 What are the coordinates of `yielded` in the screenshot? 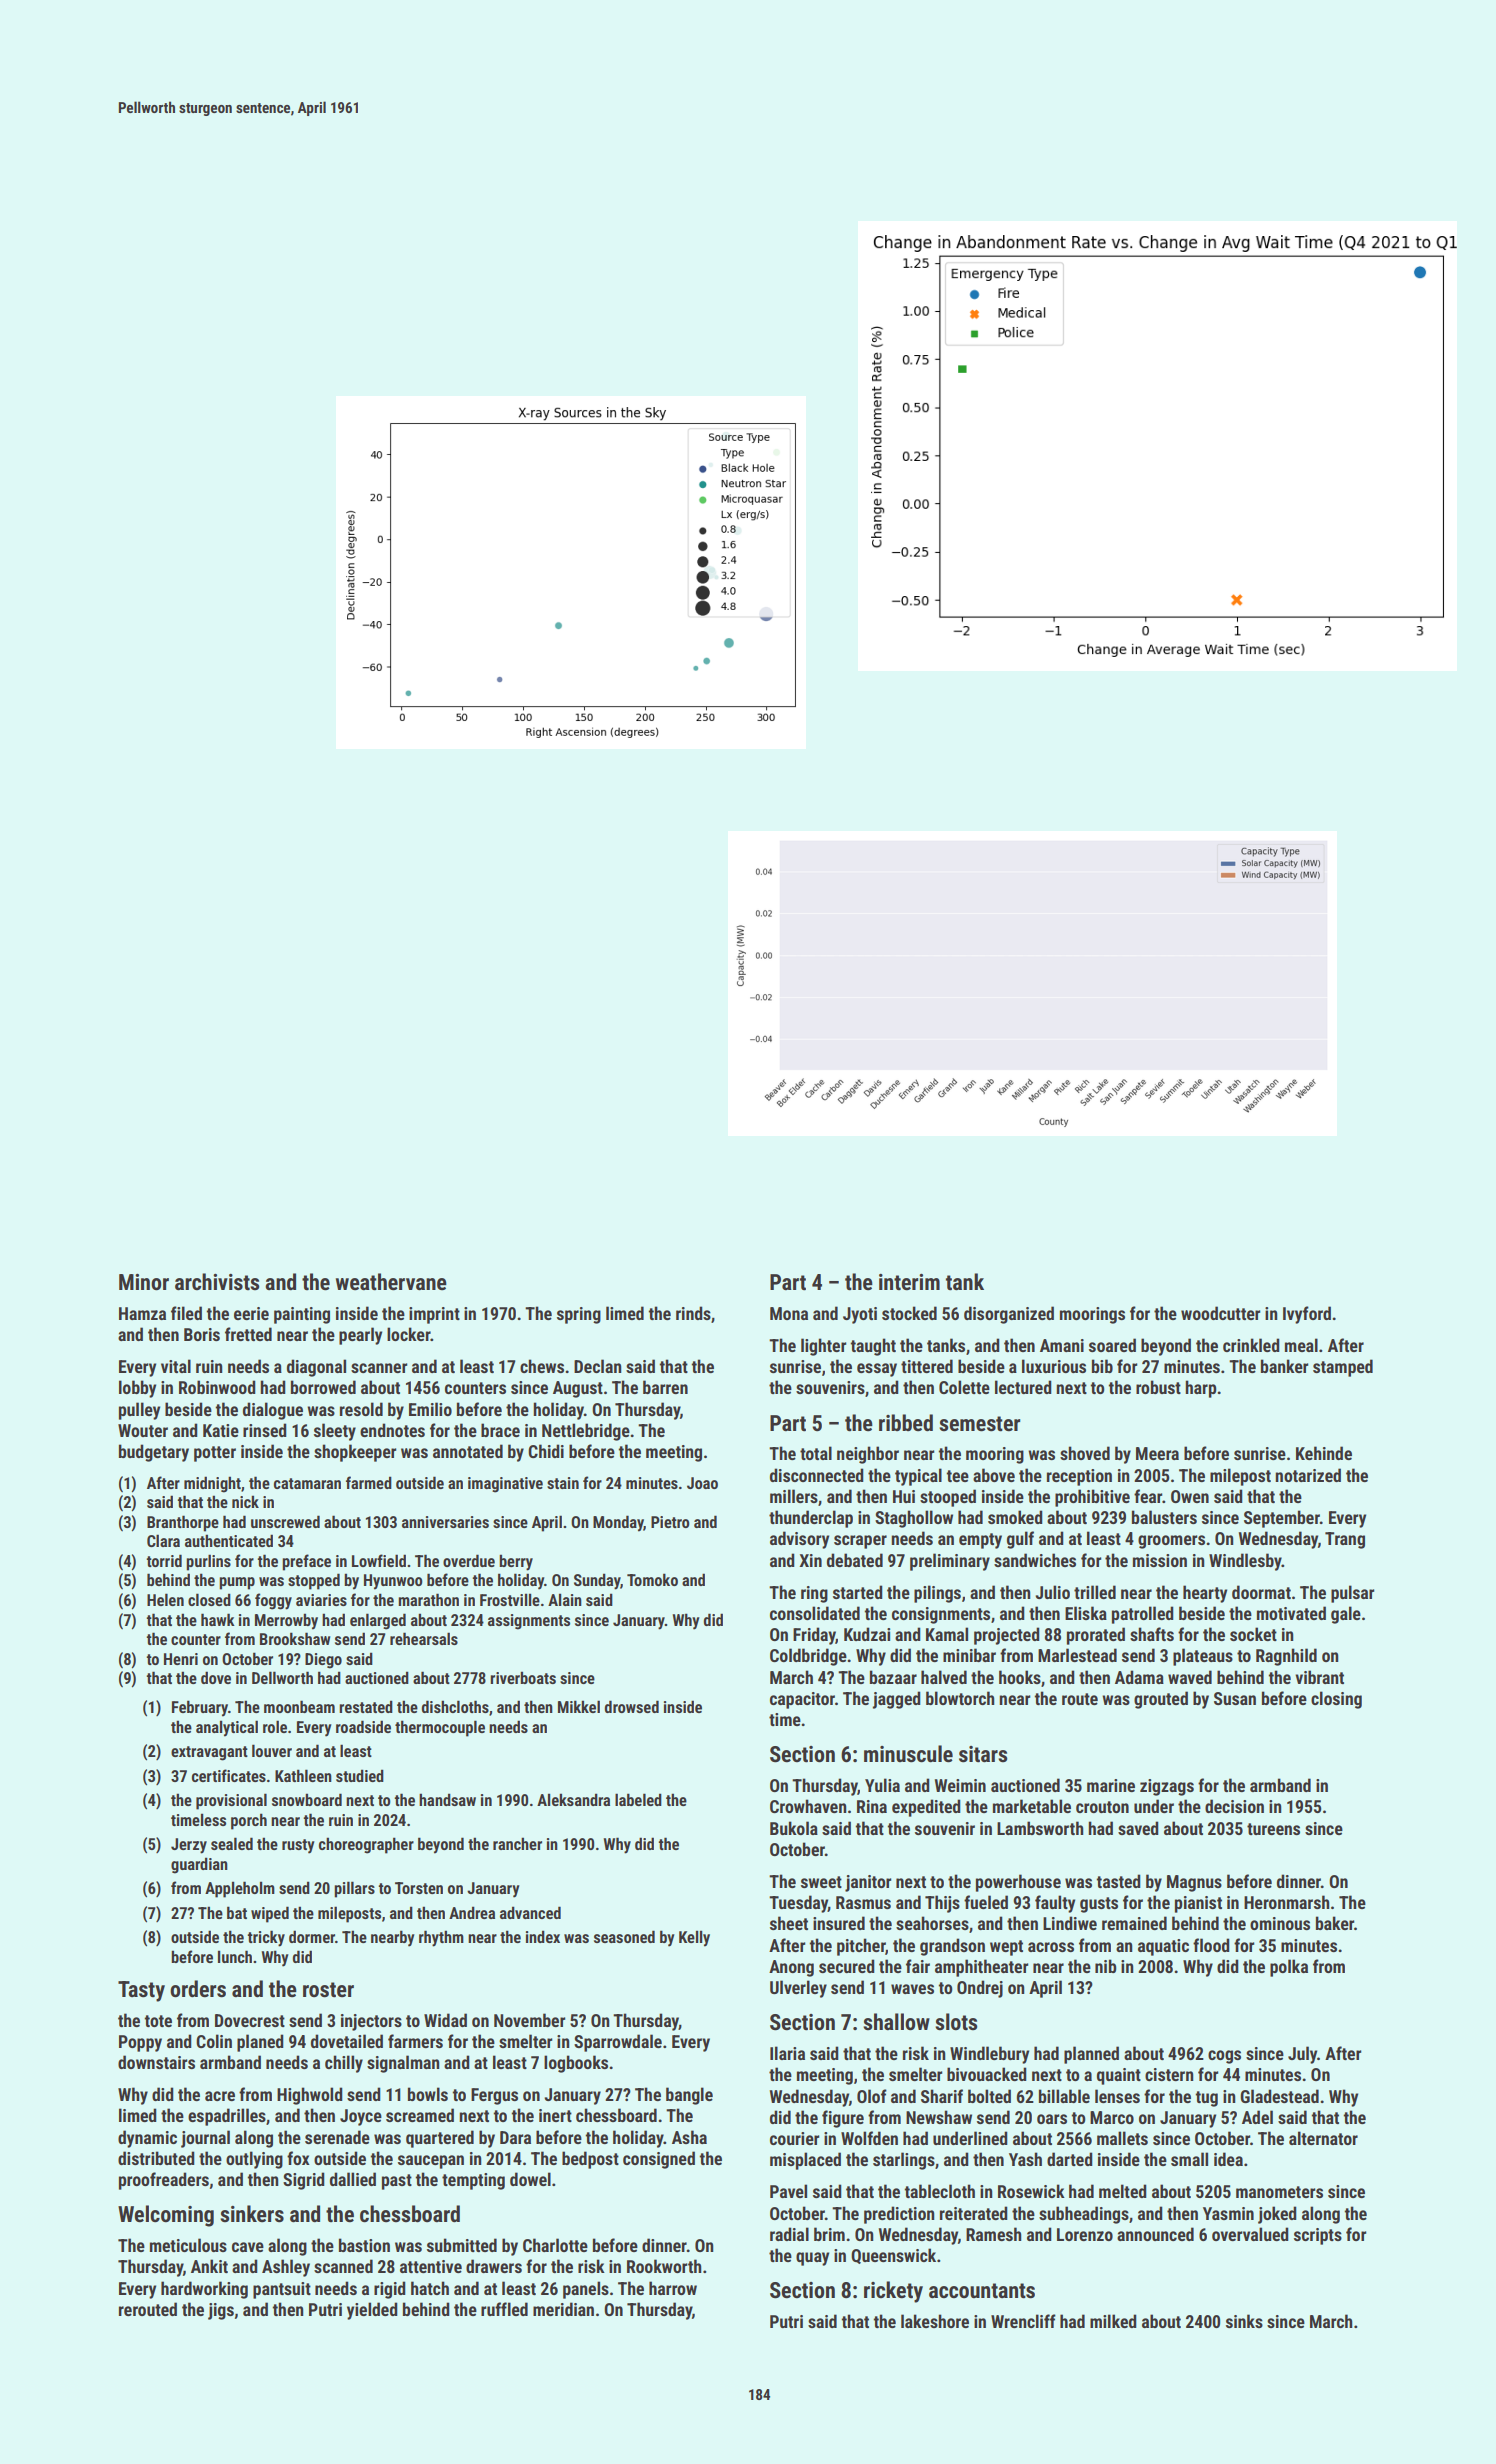 It's located at (372, 2311).
